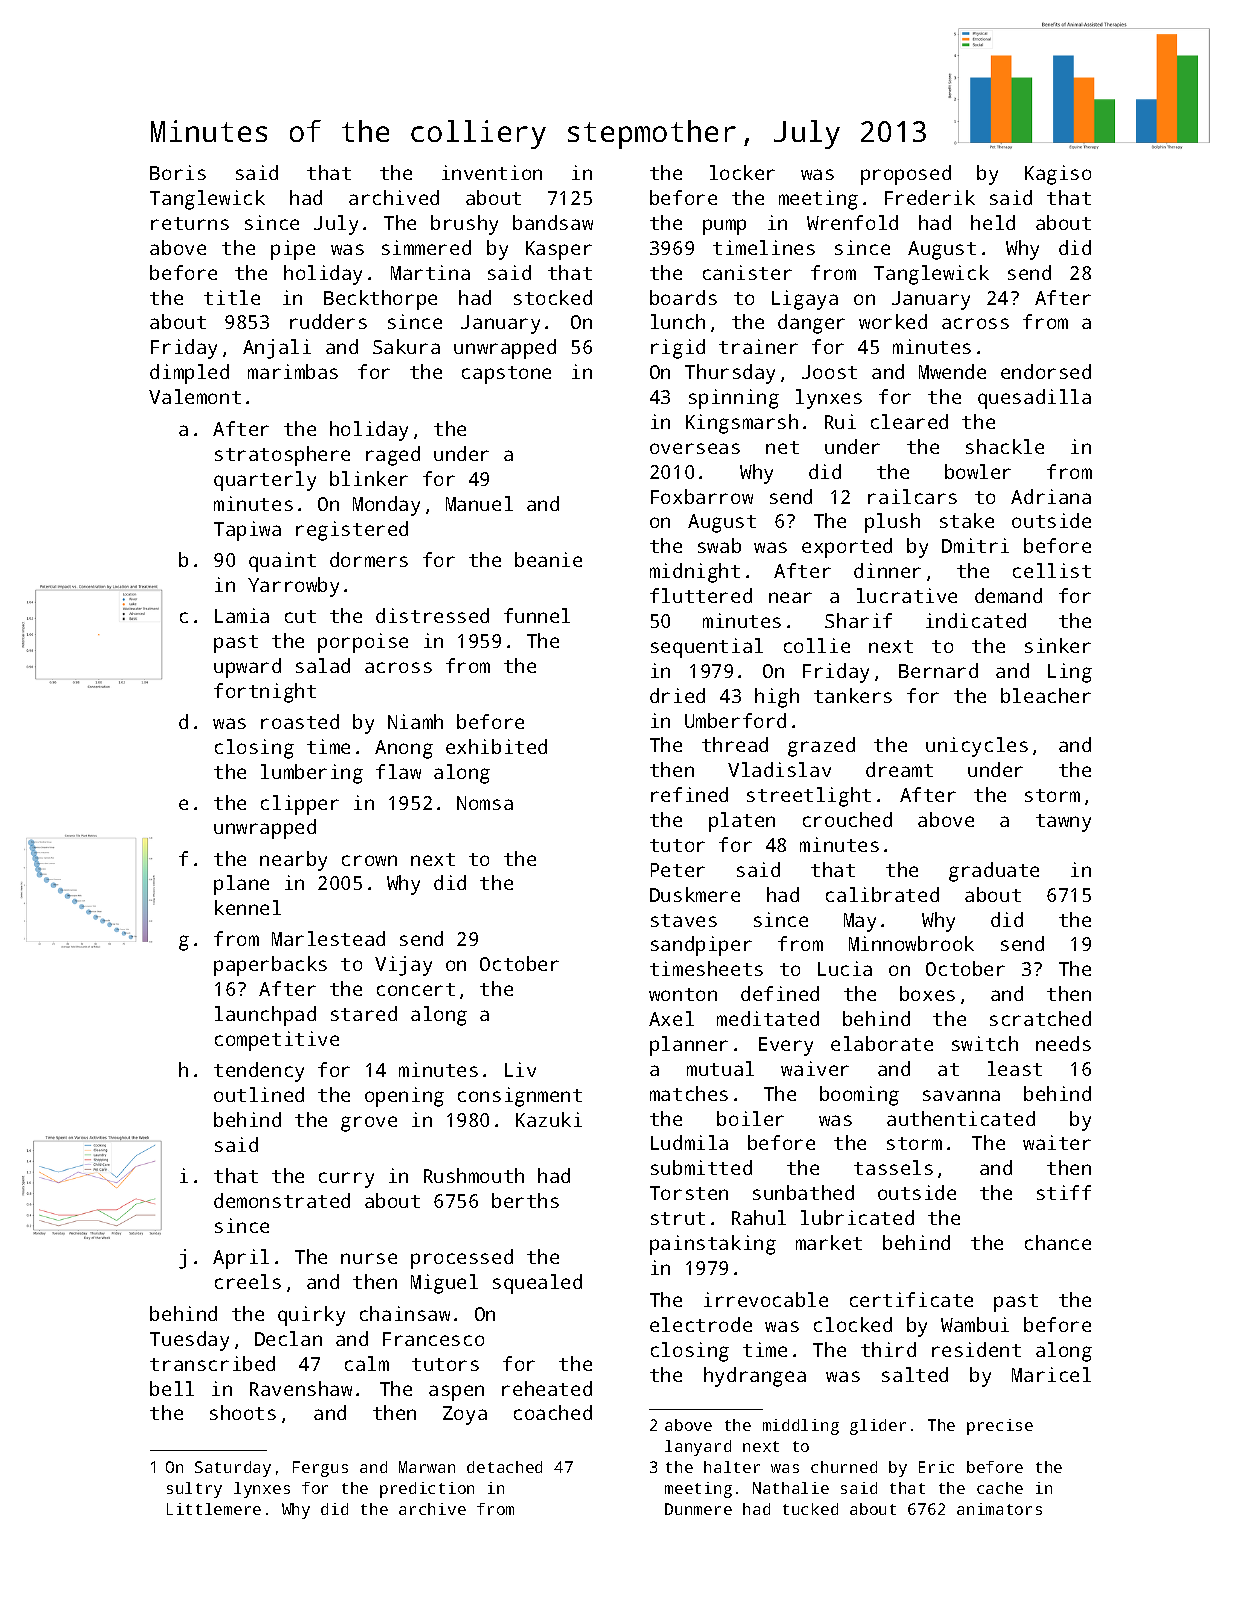  What do you see at coordinates (369, 478) in the screenshot?
I see `blinker` at bounding box center [369, 478].
